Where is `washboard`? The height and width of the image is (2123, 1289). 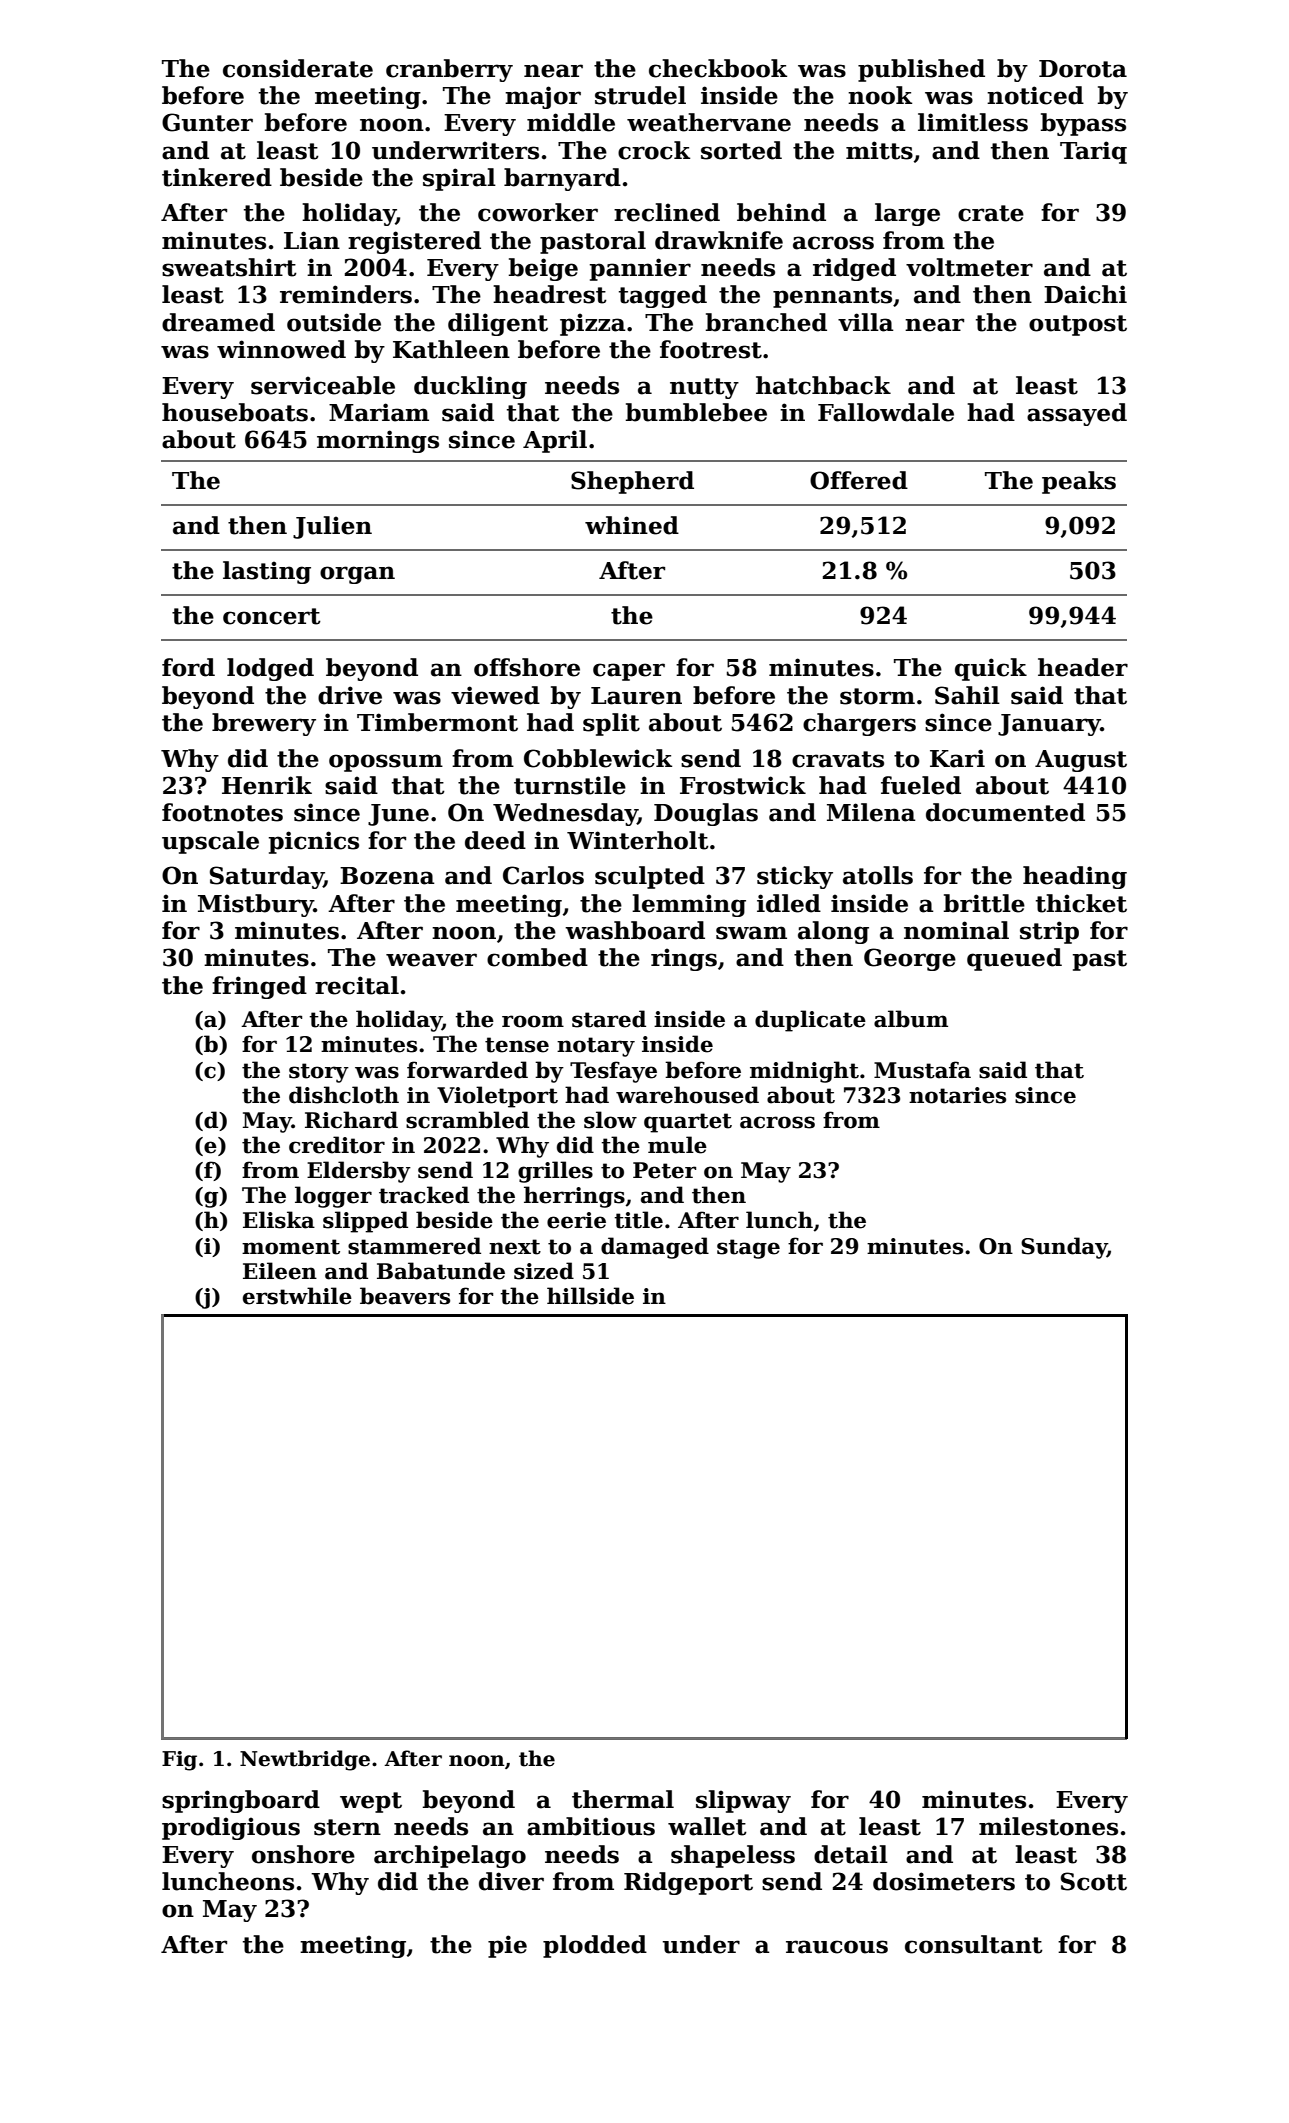
washboard is located at coordinates (635, 930).
